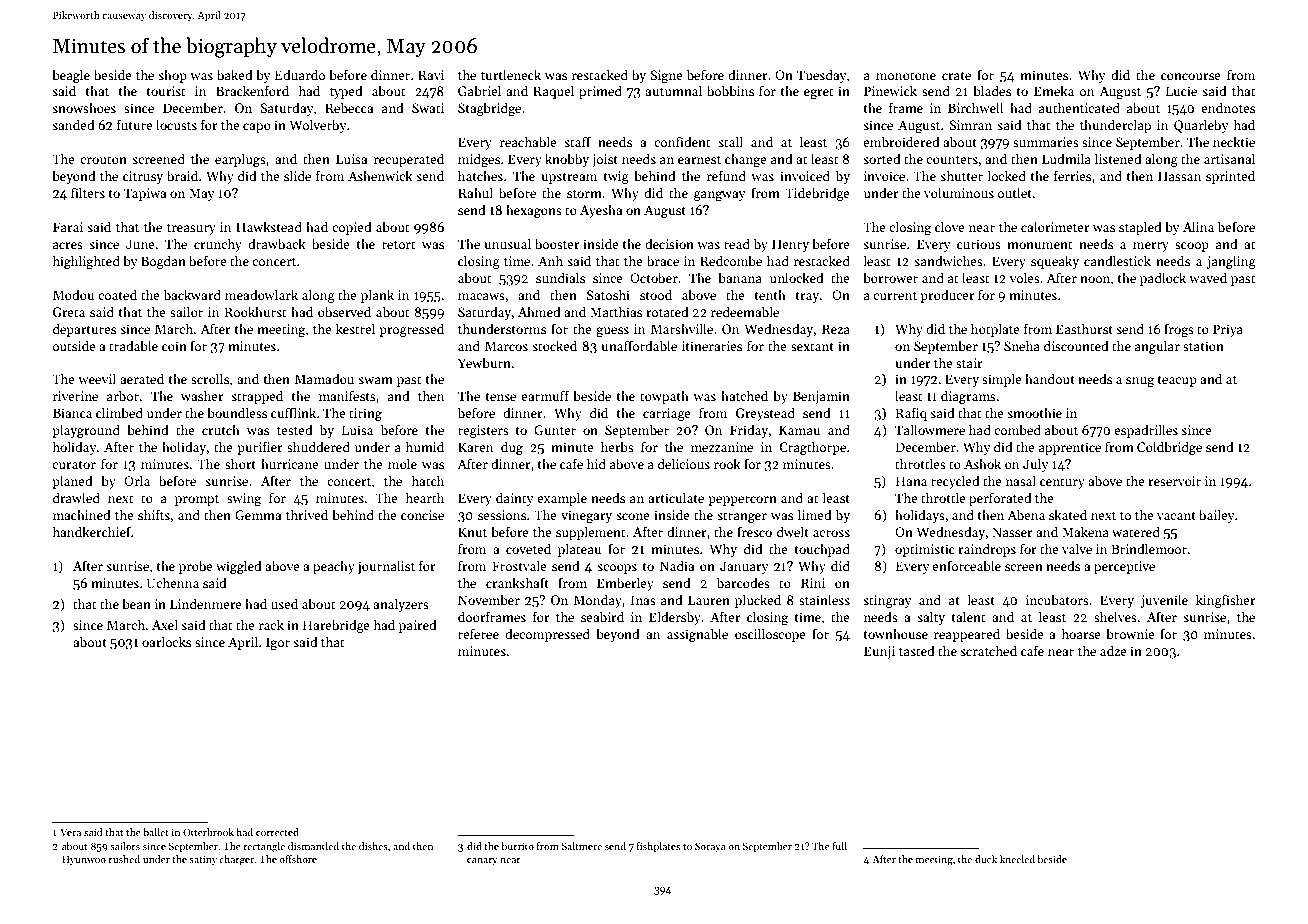  What do you see at coordinates (165, 624) in the screenshot?
I see `Axel` at bounding box center [165, 624].
